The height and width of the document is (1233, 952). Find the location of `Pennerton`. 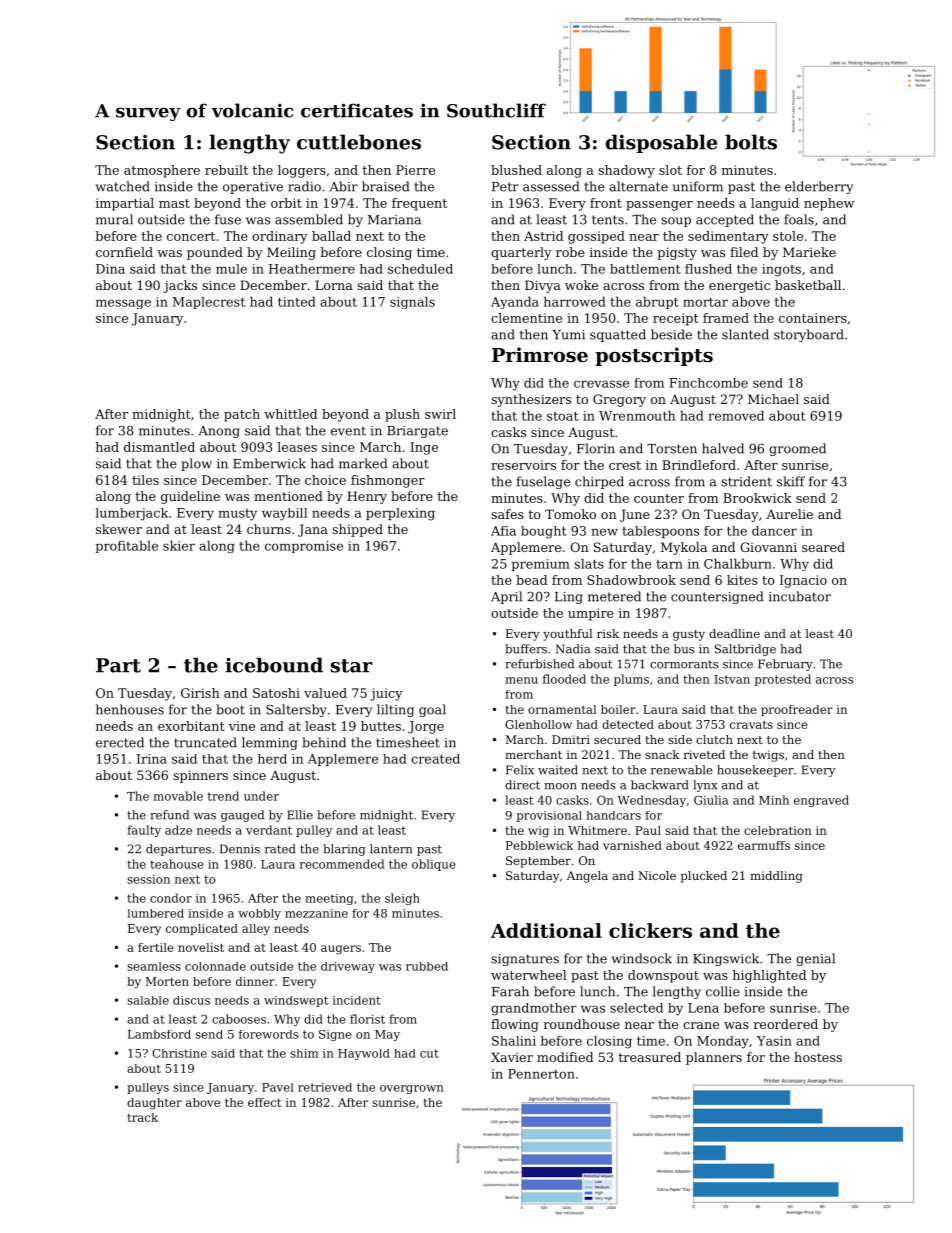

Pennerton is located at coordinates (541, 1074).
